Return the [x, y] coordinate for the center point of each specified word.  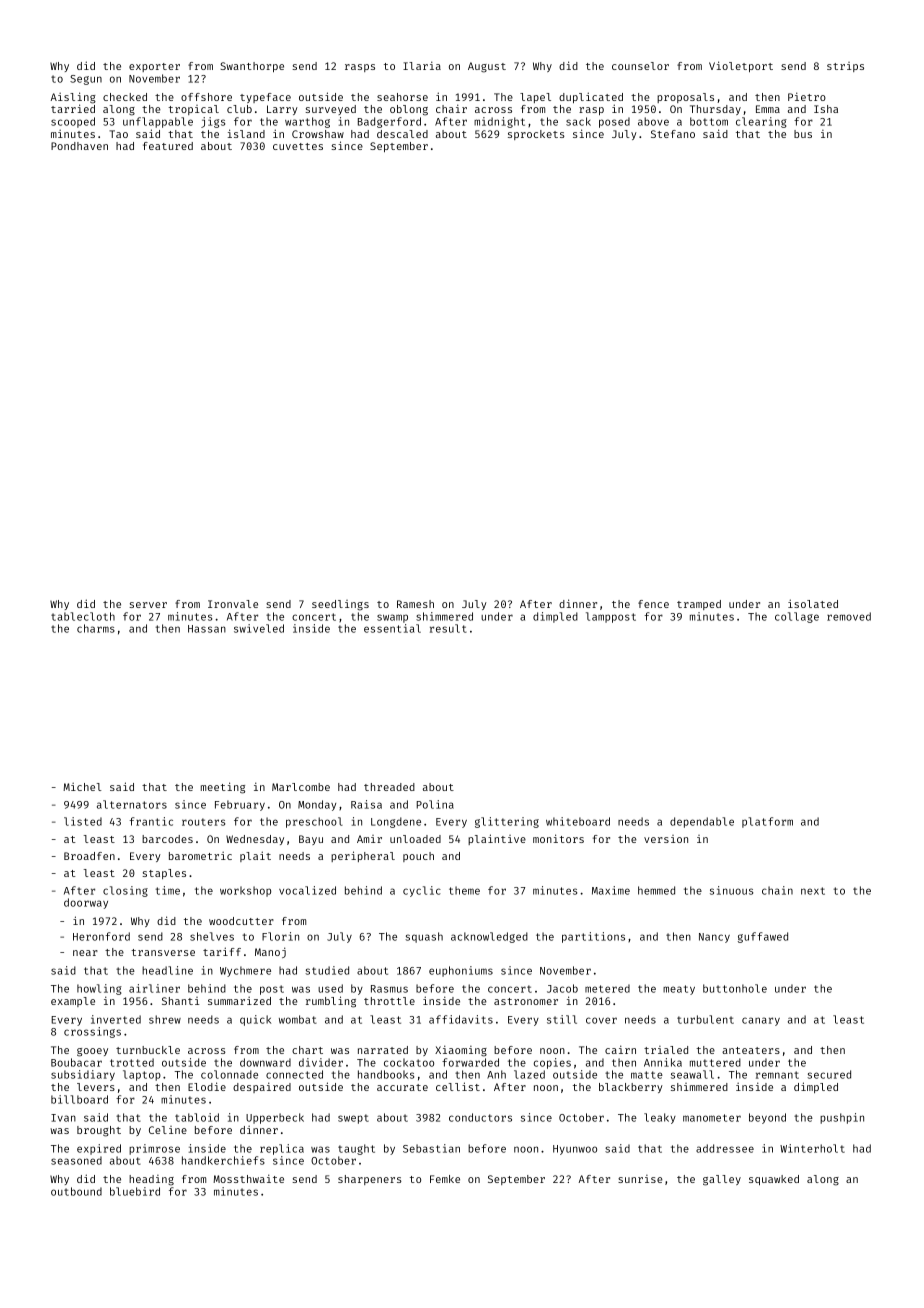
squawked [774, 1180]
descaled [402, 134]
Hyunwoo [575, 1150]
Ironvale [233, 604]
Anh [496, 1074]
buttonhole [735, 988]
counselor [640, 66]
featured [168, 146]
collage [797, 617]
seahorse [402, 97]
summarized [239, 1001]
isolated [813, 603]
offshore [206, 97]
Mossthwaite [248, 1178]
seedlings [340, 605]
